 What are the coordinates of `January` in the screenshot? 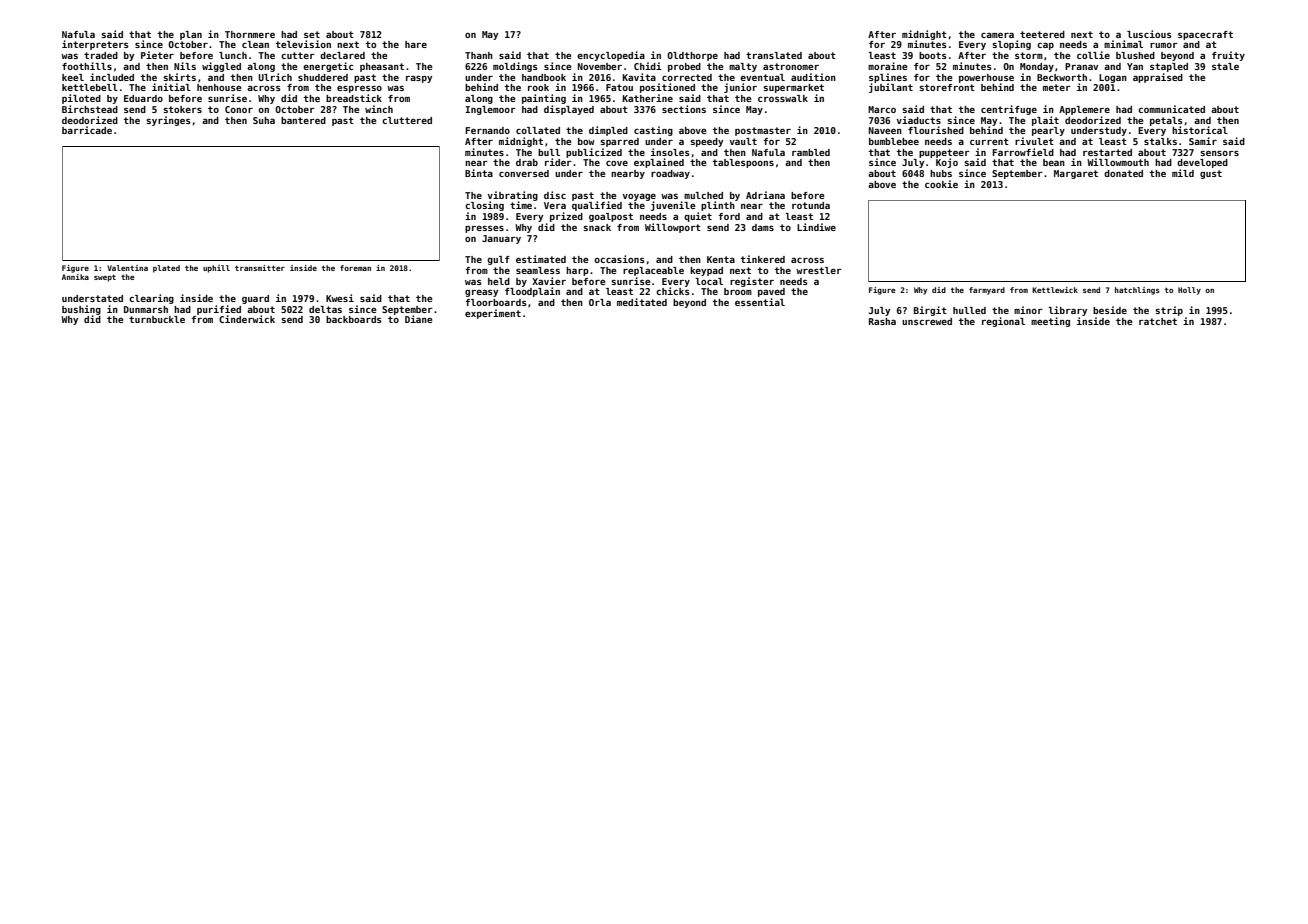 It's located at (501, 239).
